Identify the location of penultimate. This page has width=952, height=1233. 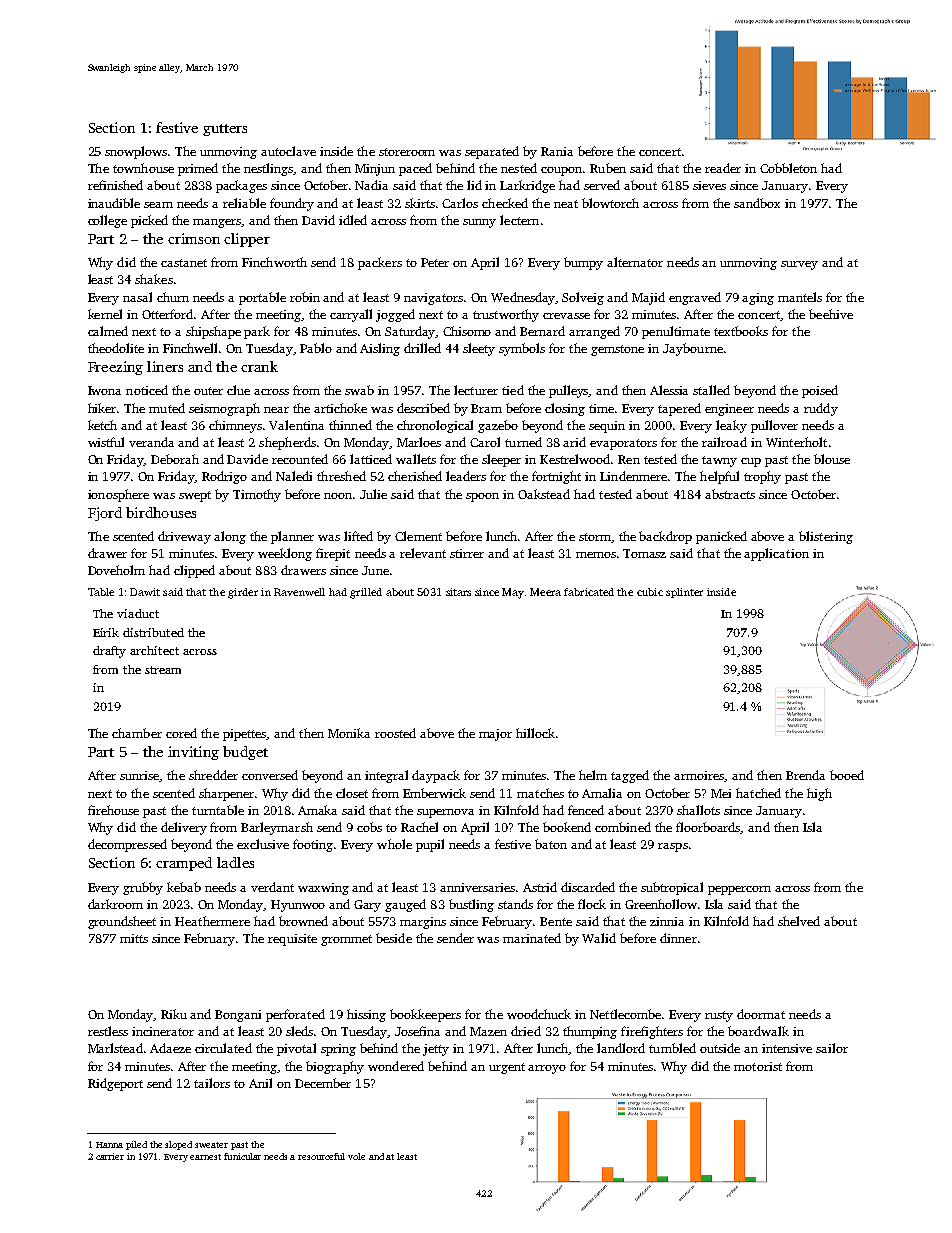
(676, 332).
